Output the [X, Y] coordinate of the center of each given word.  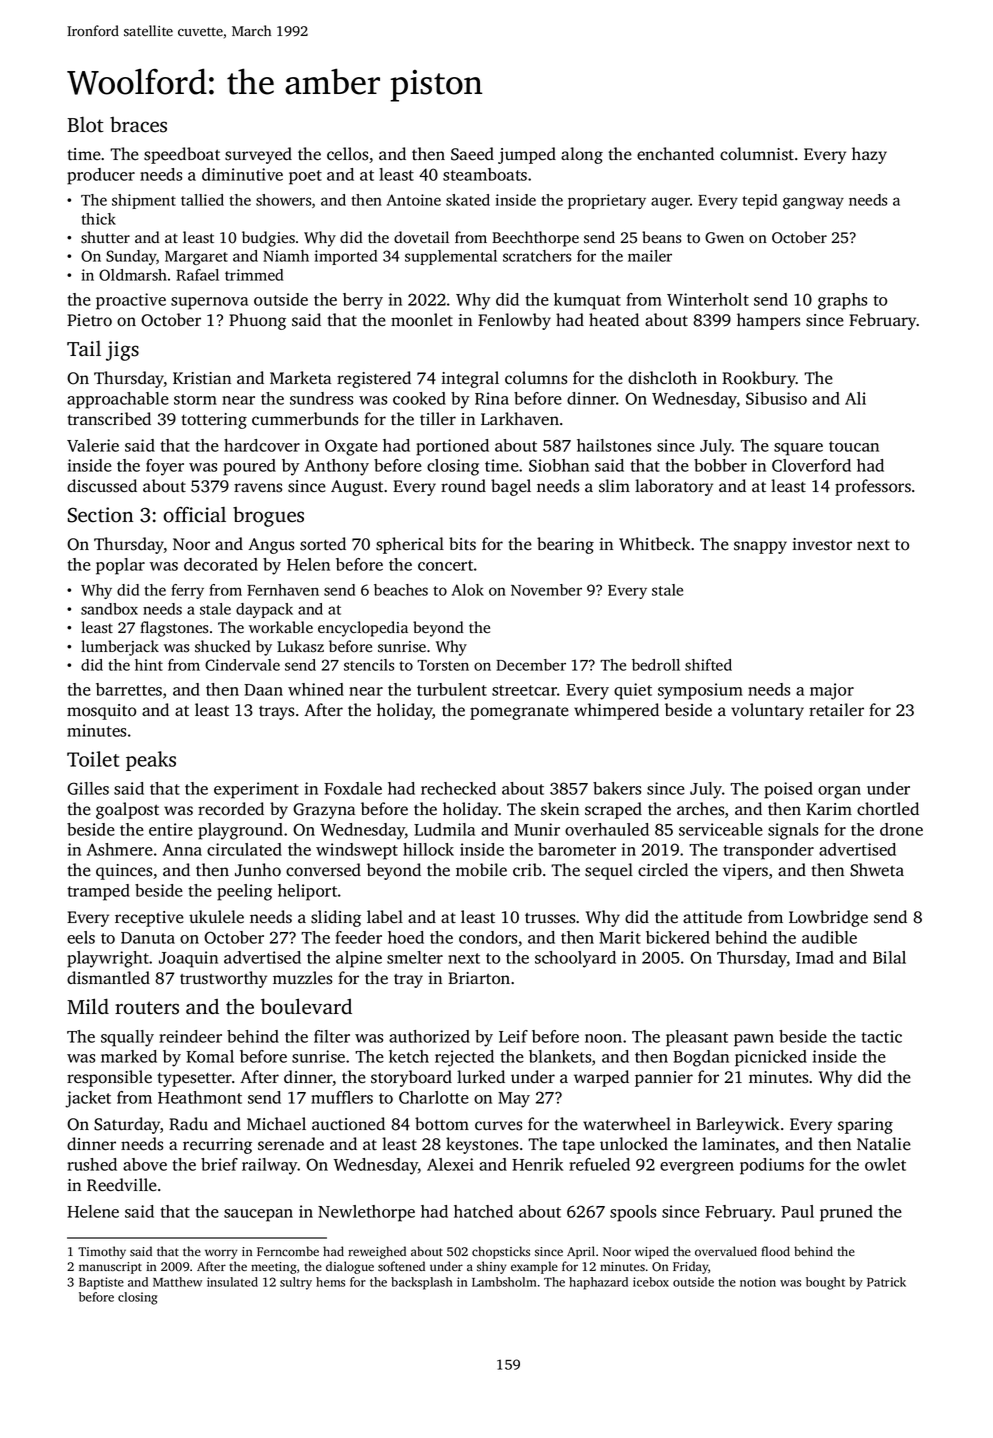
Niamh [286, 256]
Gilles [88, 788]
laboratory [674, 487]
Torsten [443, 665]
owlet [885, 1164]
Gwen [724, 238]
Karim [829, 809]
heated [614, 320]
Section [100, 515]
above [145, 1164]
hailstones [614, 445]
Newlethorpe [366, 1213]
